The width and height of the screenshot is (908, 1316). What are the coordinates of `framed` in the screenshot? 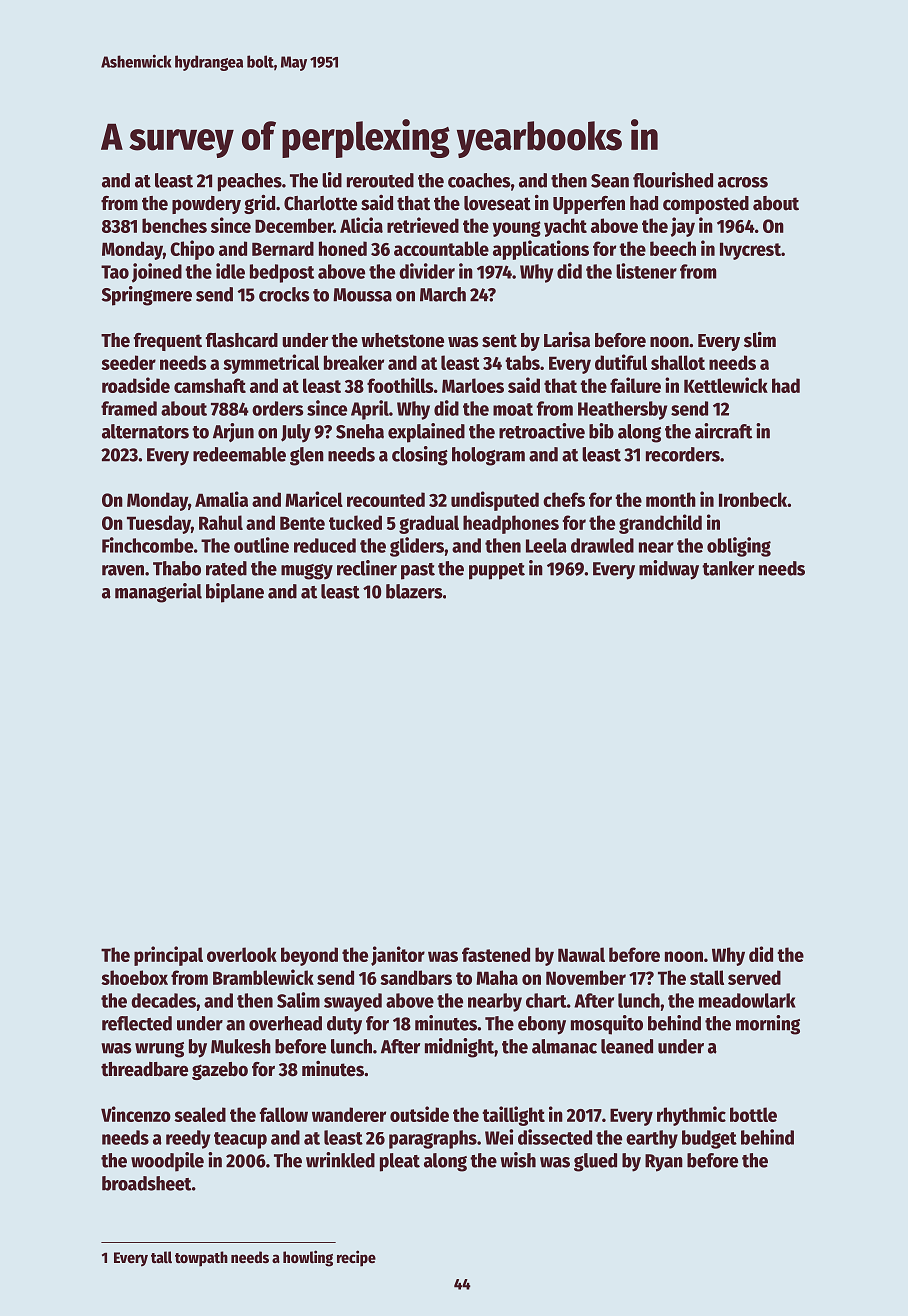 It's located at (129, 408).
